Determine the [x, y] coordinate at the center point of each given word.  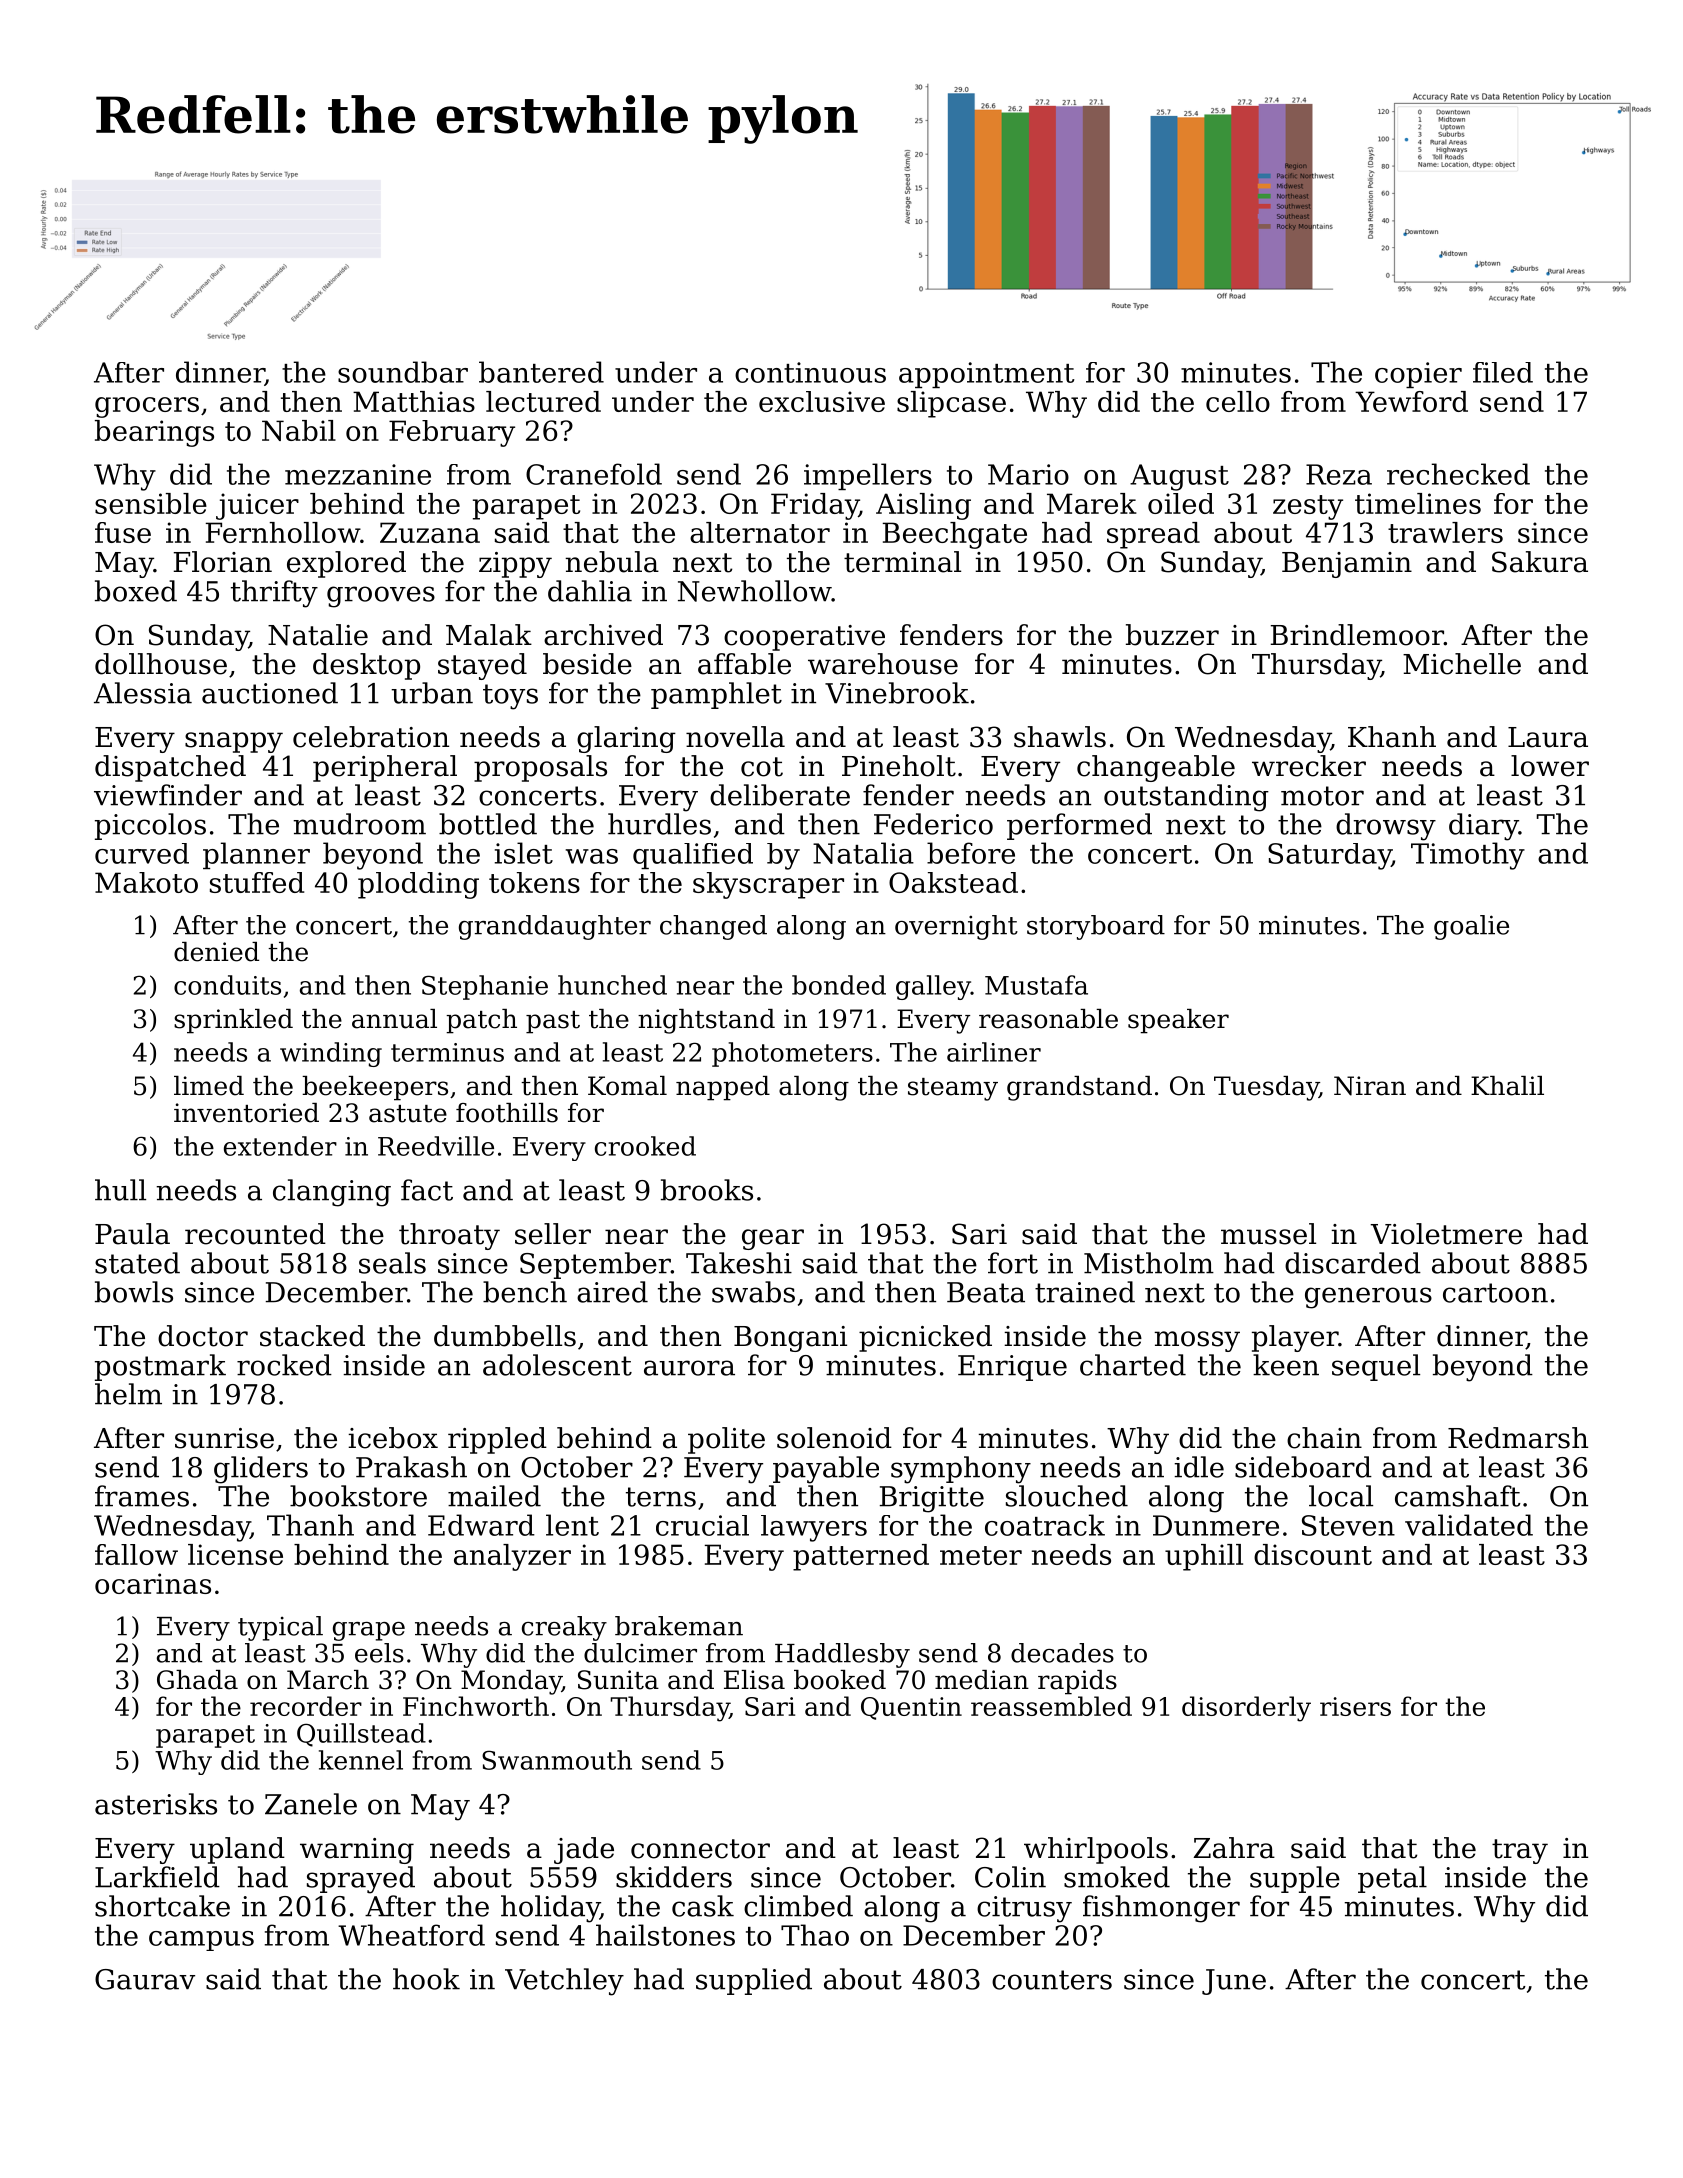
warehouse [883, 664]
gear [773, 1239]
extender [280, 1146]
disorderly [1246, 1709]
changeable [1156, 768]
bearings [154, 433]
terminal [902, 562]
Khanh [1392, 737]
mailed [494, 1496]
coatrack [1045, 1525]
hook [426, 1979]
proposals [540, 768]
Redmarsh [1518, 1438]
